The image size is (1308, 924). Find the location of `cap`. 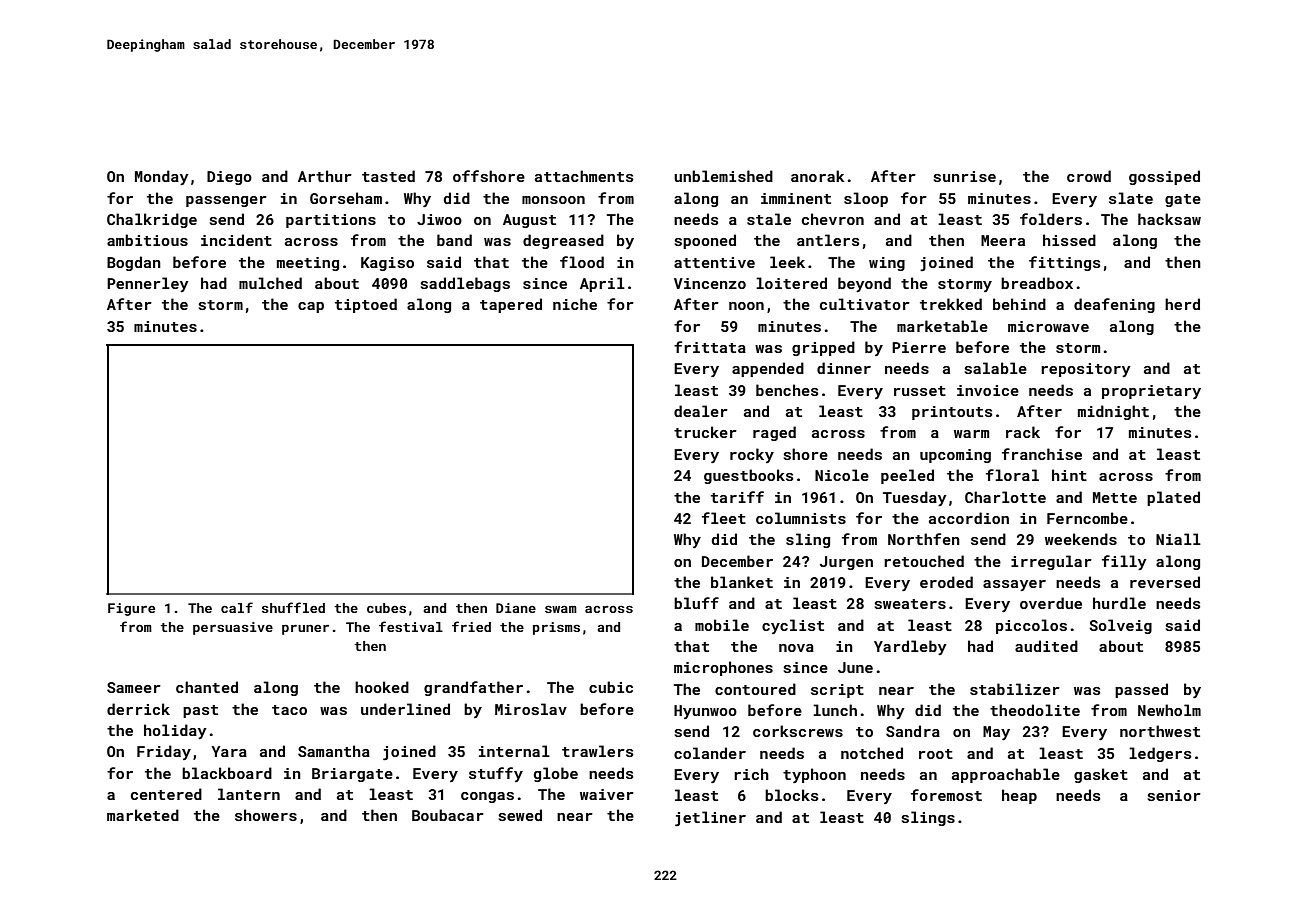

cap is located at coordinates (311, 307).
